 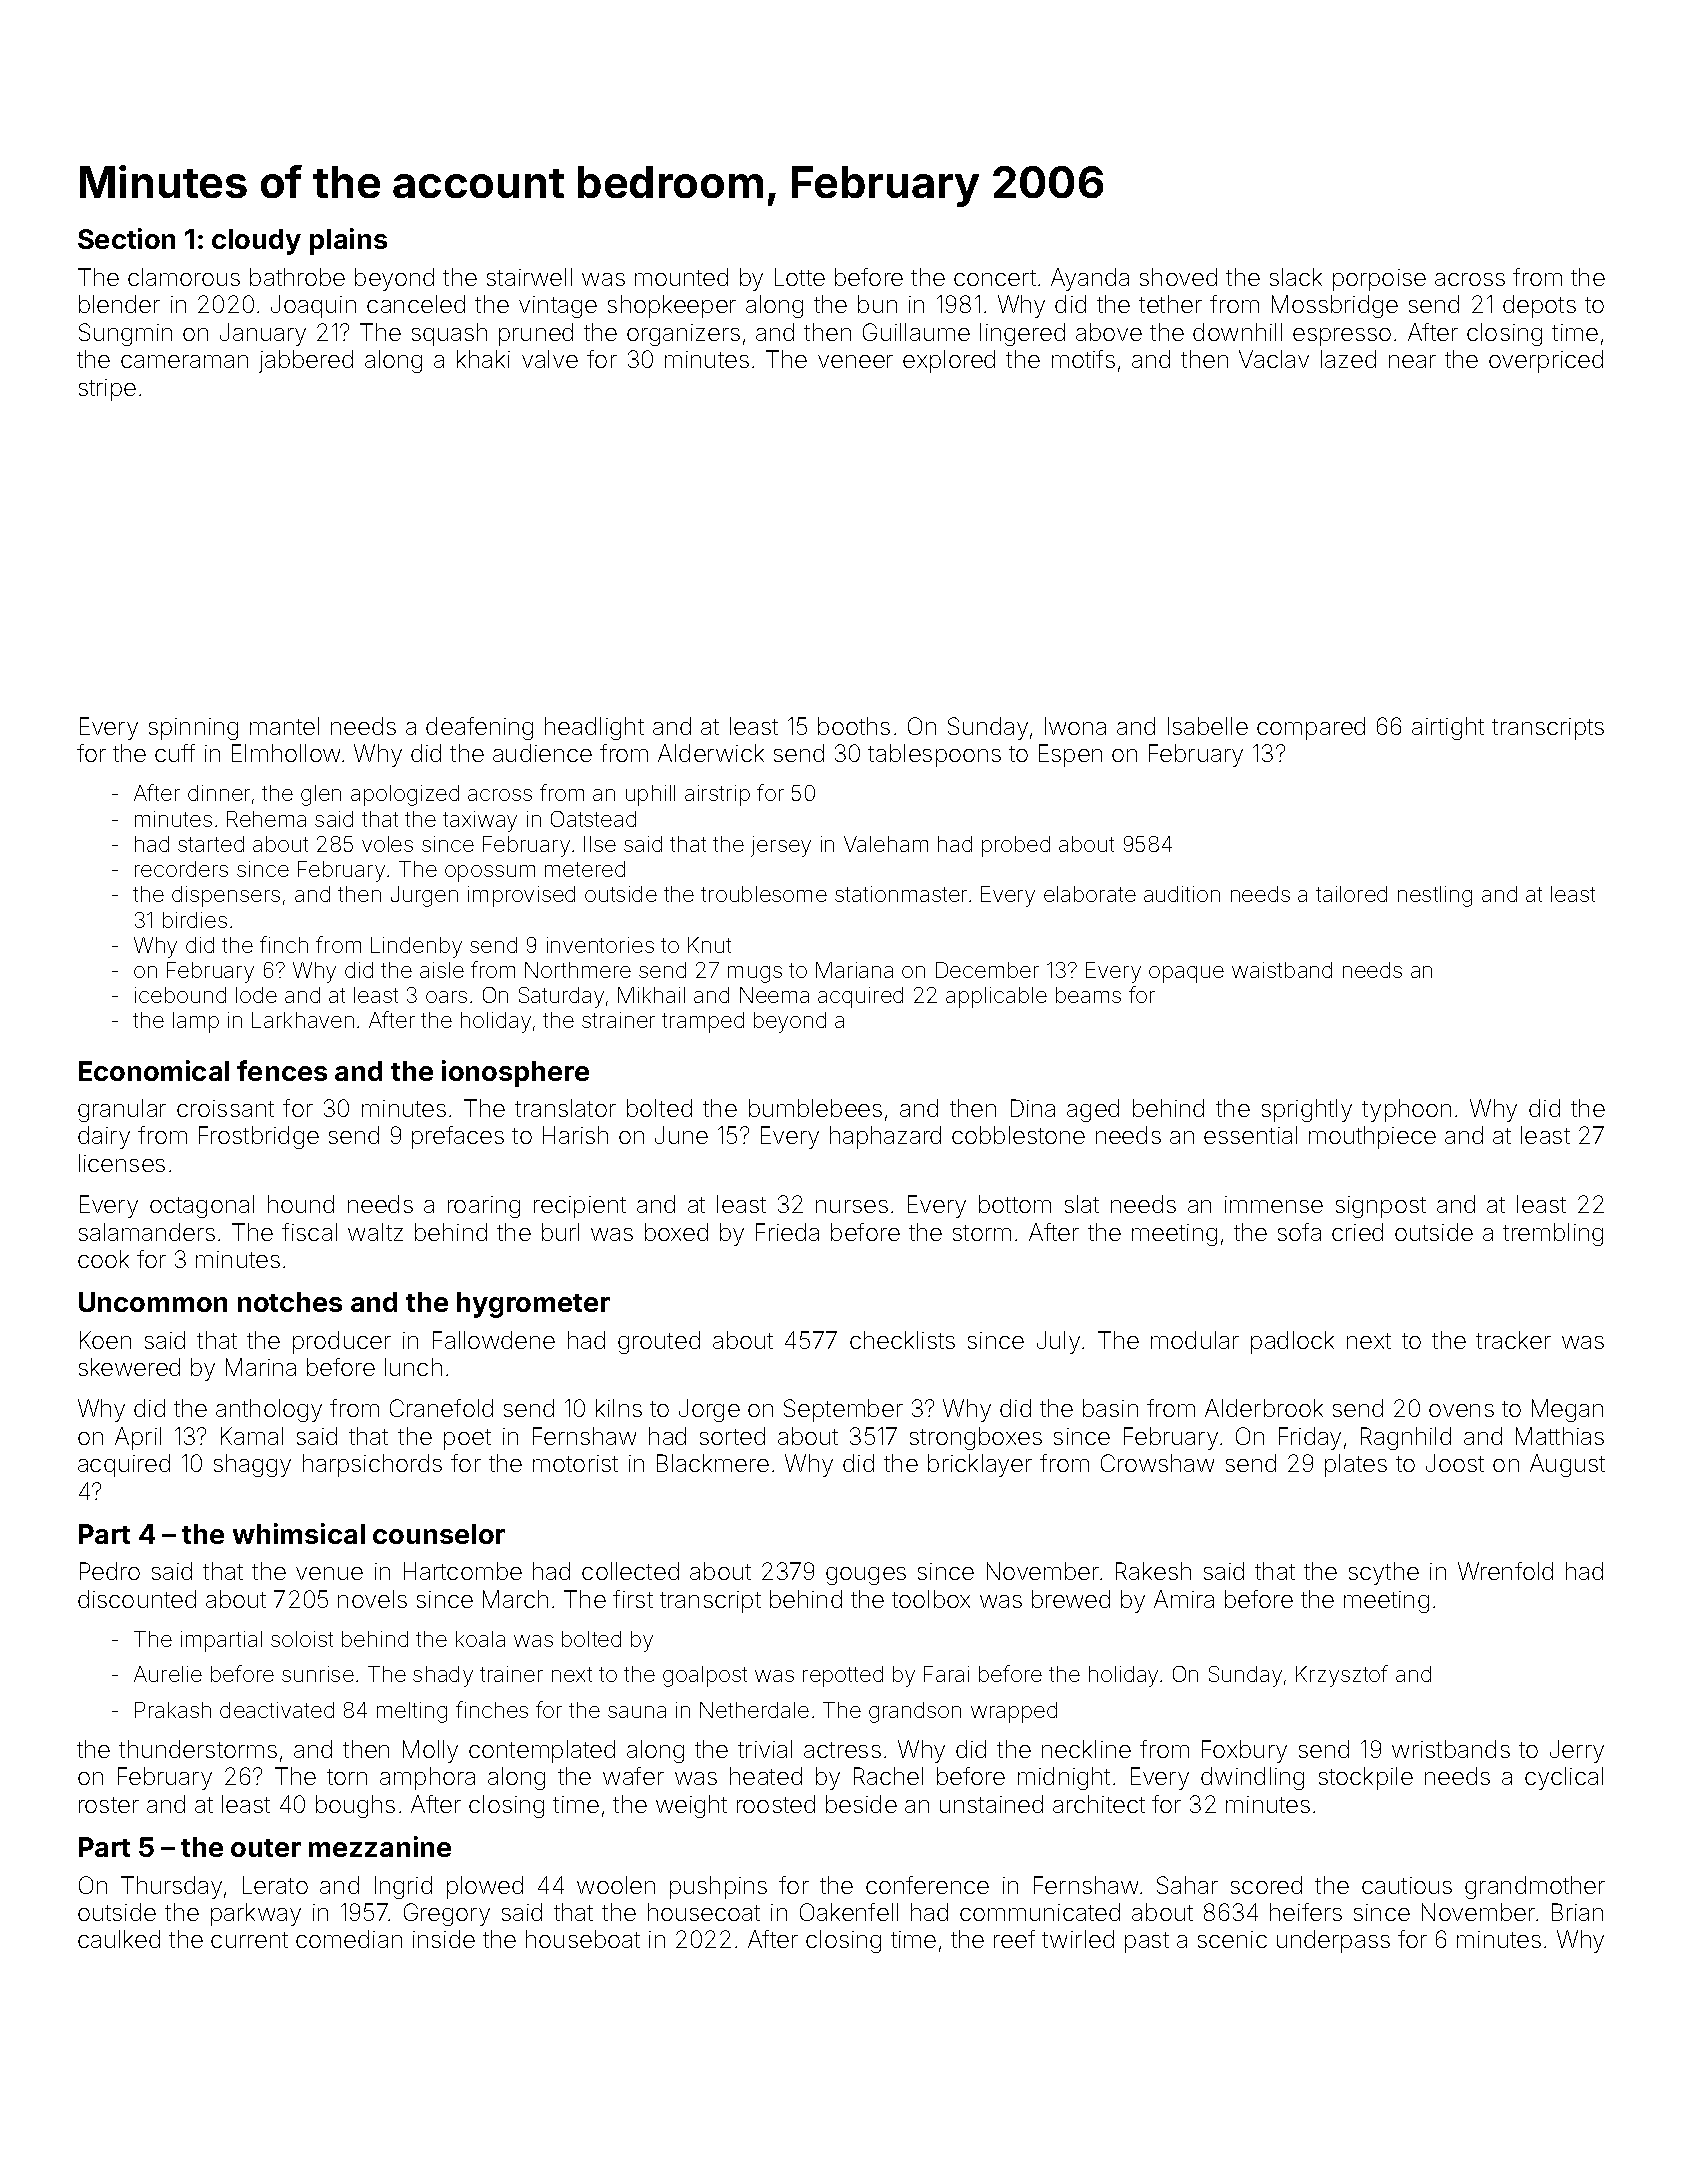 What do you see at coordinates (107, 390) in the screenshot?
I see `stripe` at bounding box center [107, 390].
